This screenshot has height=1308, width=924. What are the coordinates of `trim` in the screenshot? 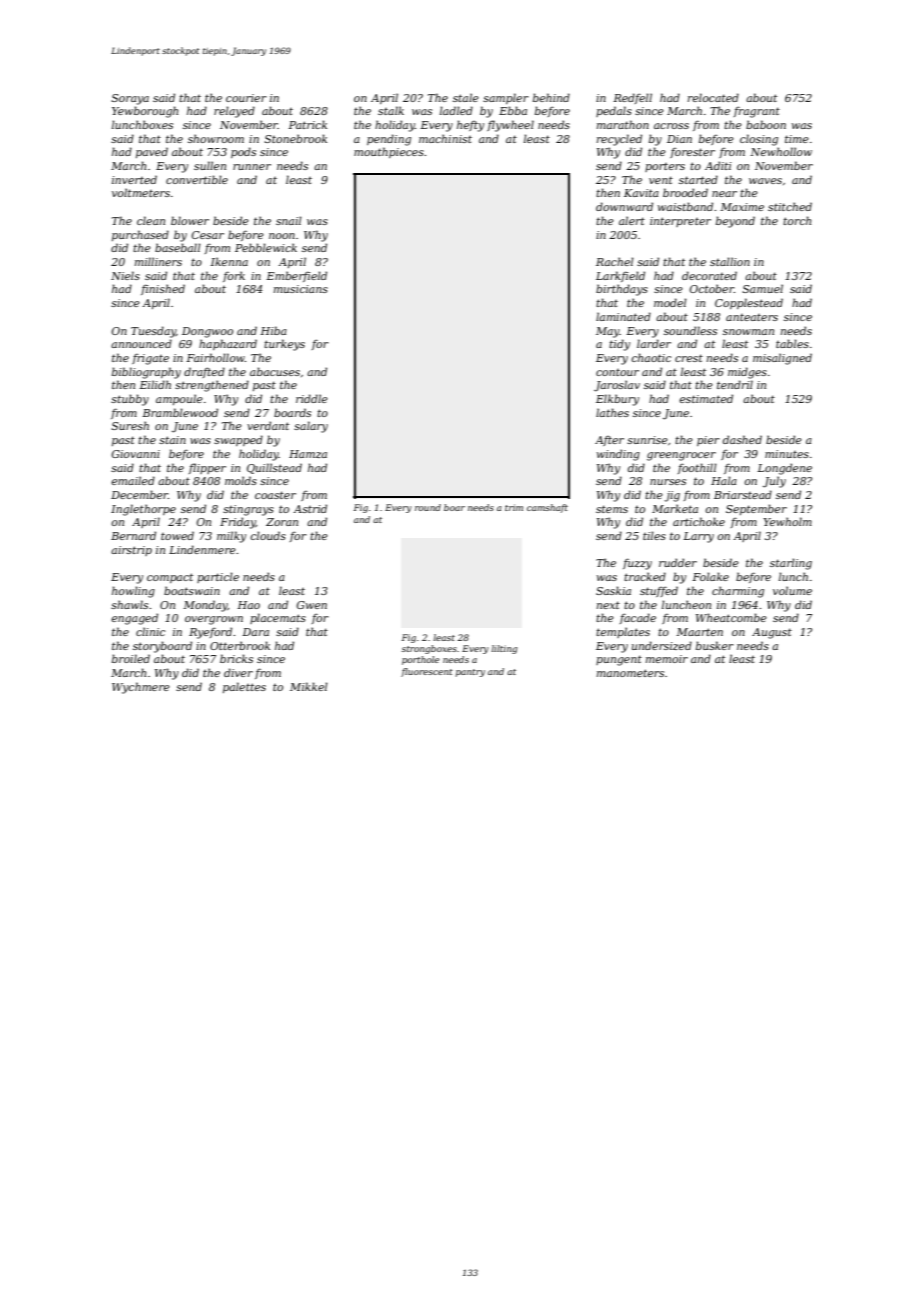 It's located at (514, 507).
